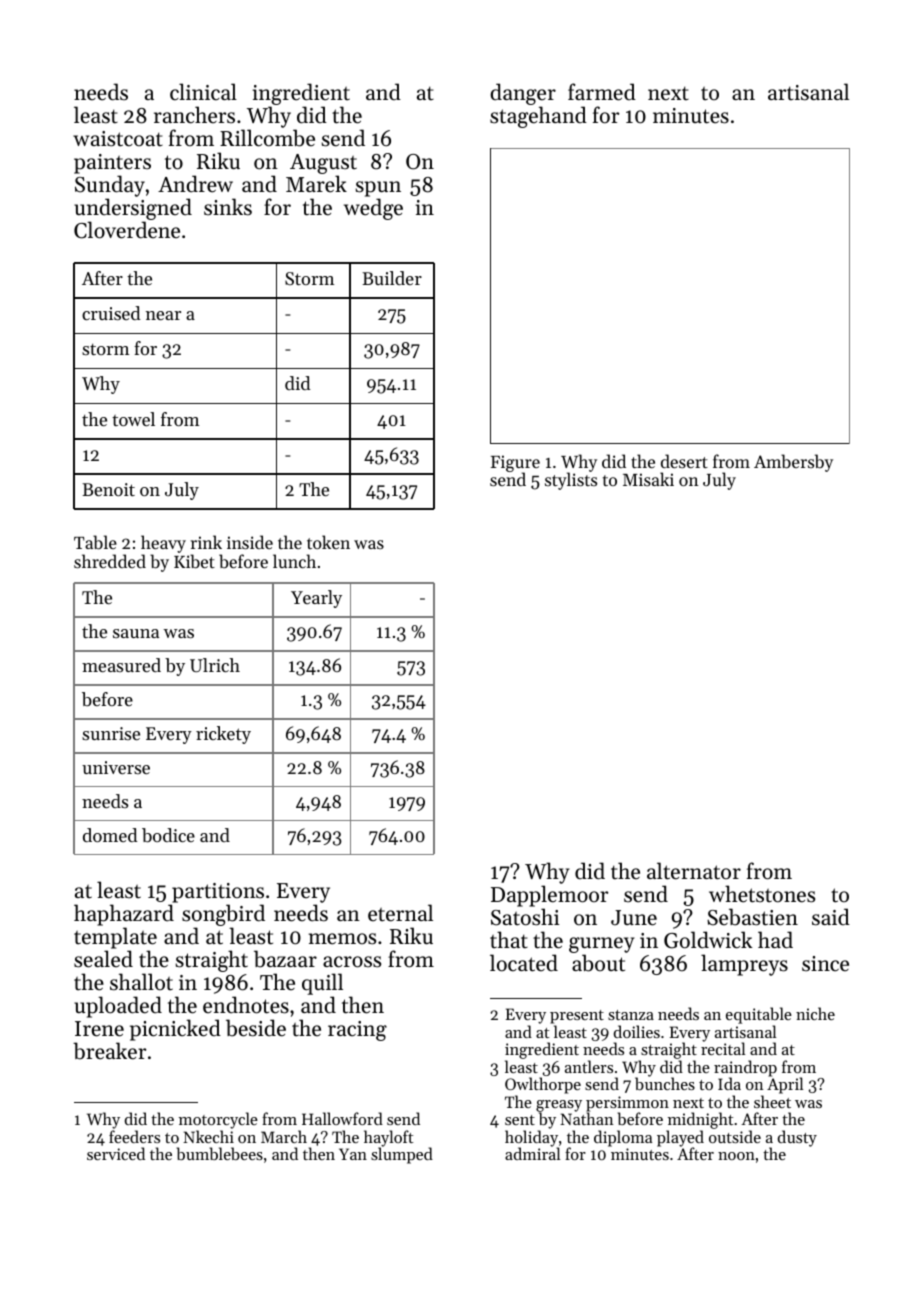 This document has width=924, height=1311. Describe the element at coordinates (256, 1028) in the document. I see `beside` at that location.
